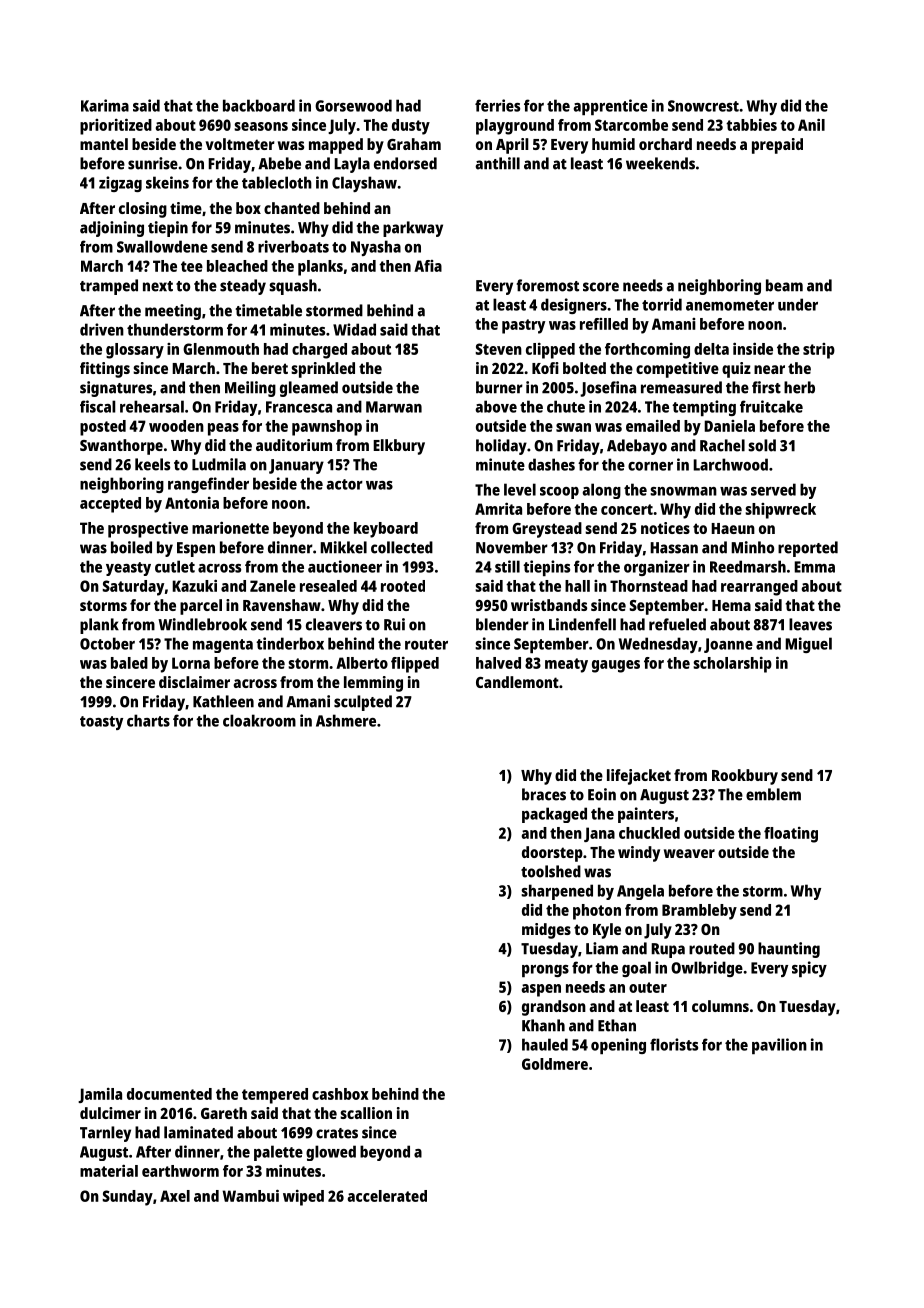  I want to click on Axel, so click(175, 1196).
